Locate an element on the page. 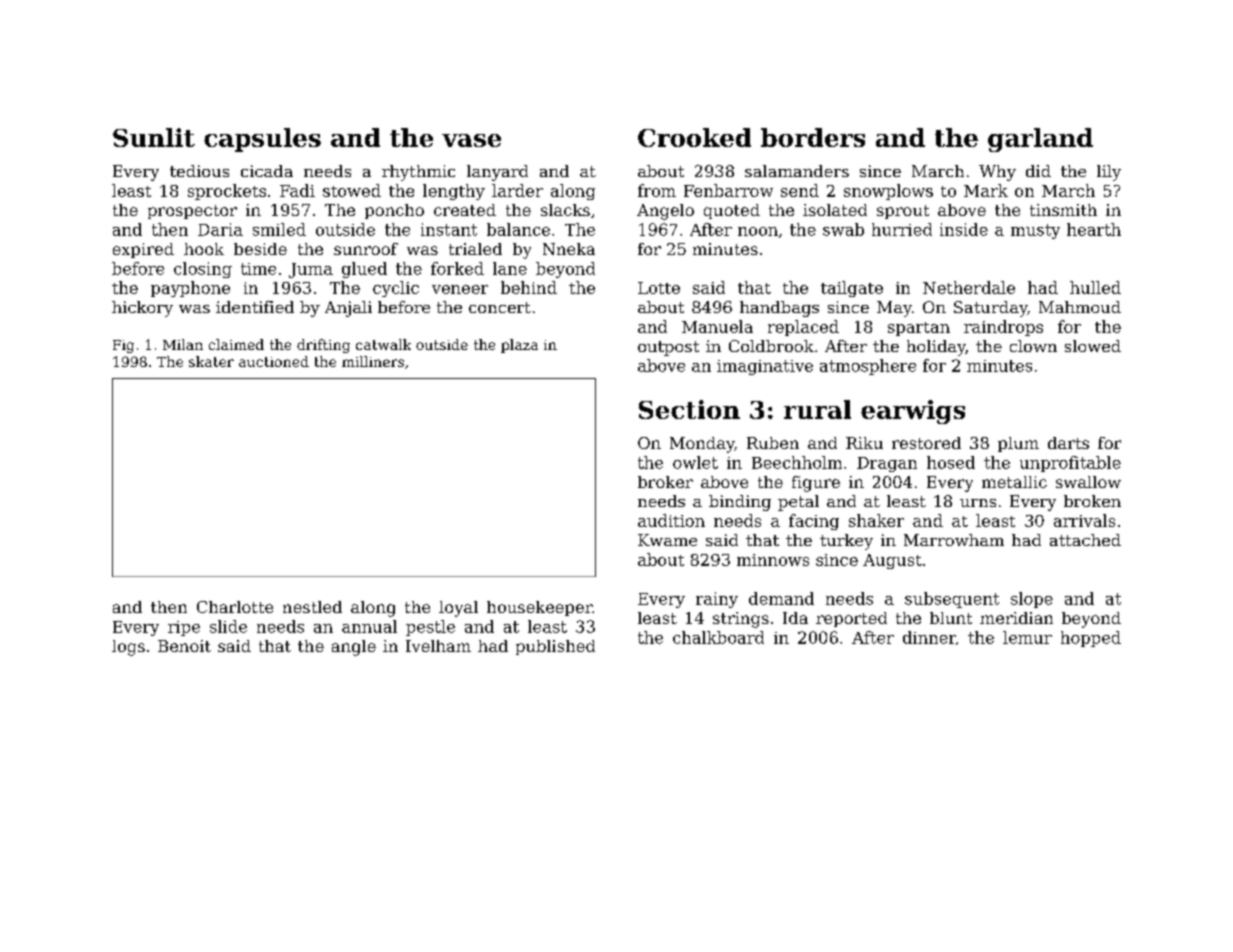 The height and width of the image is (952, 1233). slide is located at coordinates (228, 626).
